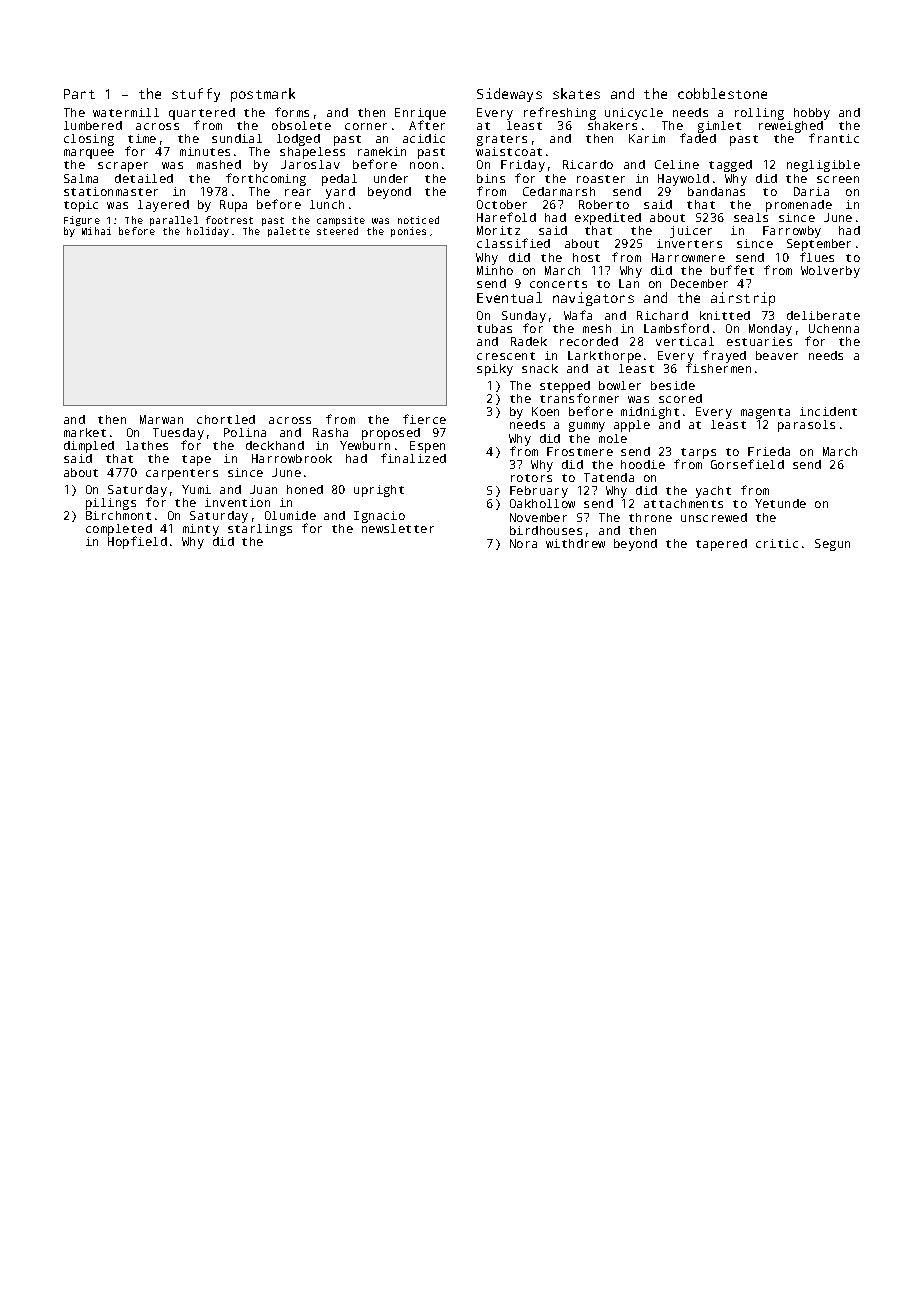  What do you see at coordinates (79, 94) in the screenshot?
I see `Part` at bounding box center [79, 94].
